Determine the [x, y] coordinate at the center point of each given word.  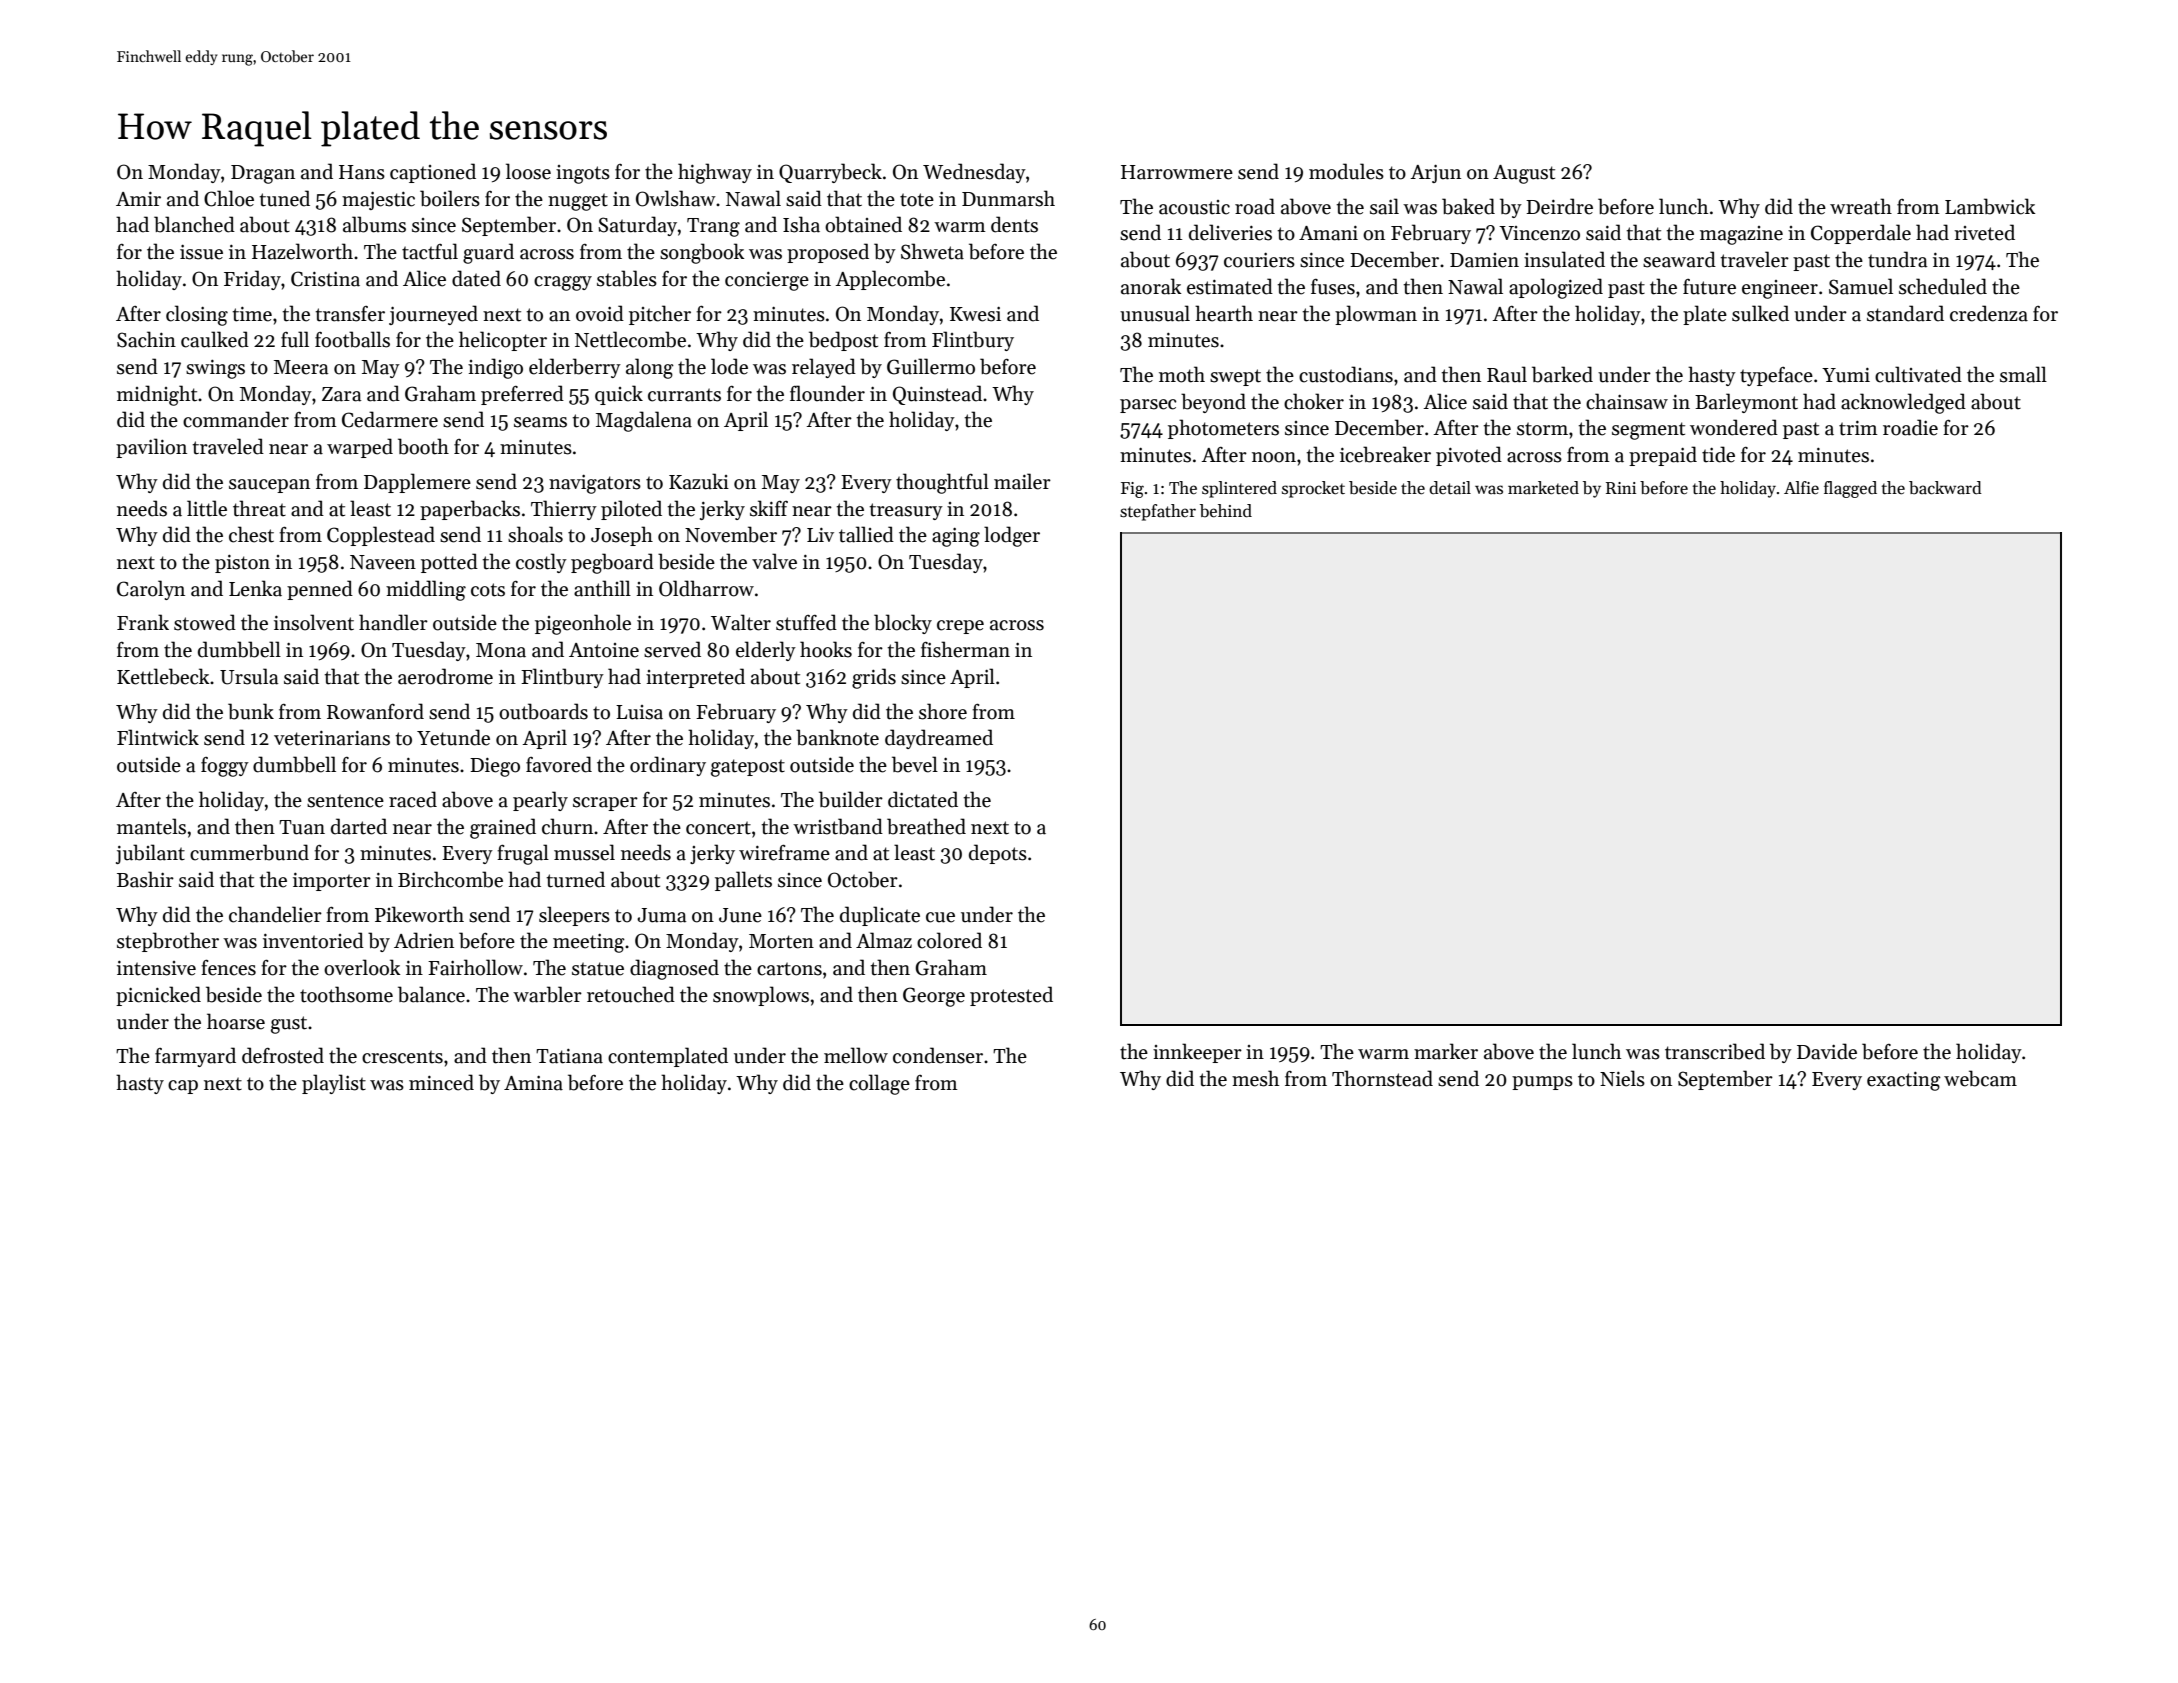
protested [1011, 996]
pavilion [151, 448]
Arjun [1435, 173]
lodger [1012, 536]
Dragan [263, 174]
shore [943, 711]
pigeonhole [583, 624]
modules [1346, 171]
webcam [1980, 1078]
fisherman [965, 649]
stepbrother [168, 942]
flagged [1850, 489]
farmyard [195, 1057]
